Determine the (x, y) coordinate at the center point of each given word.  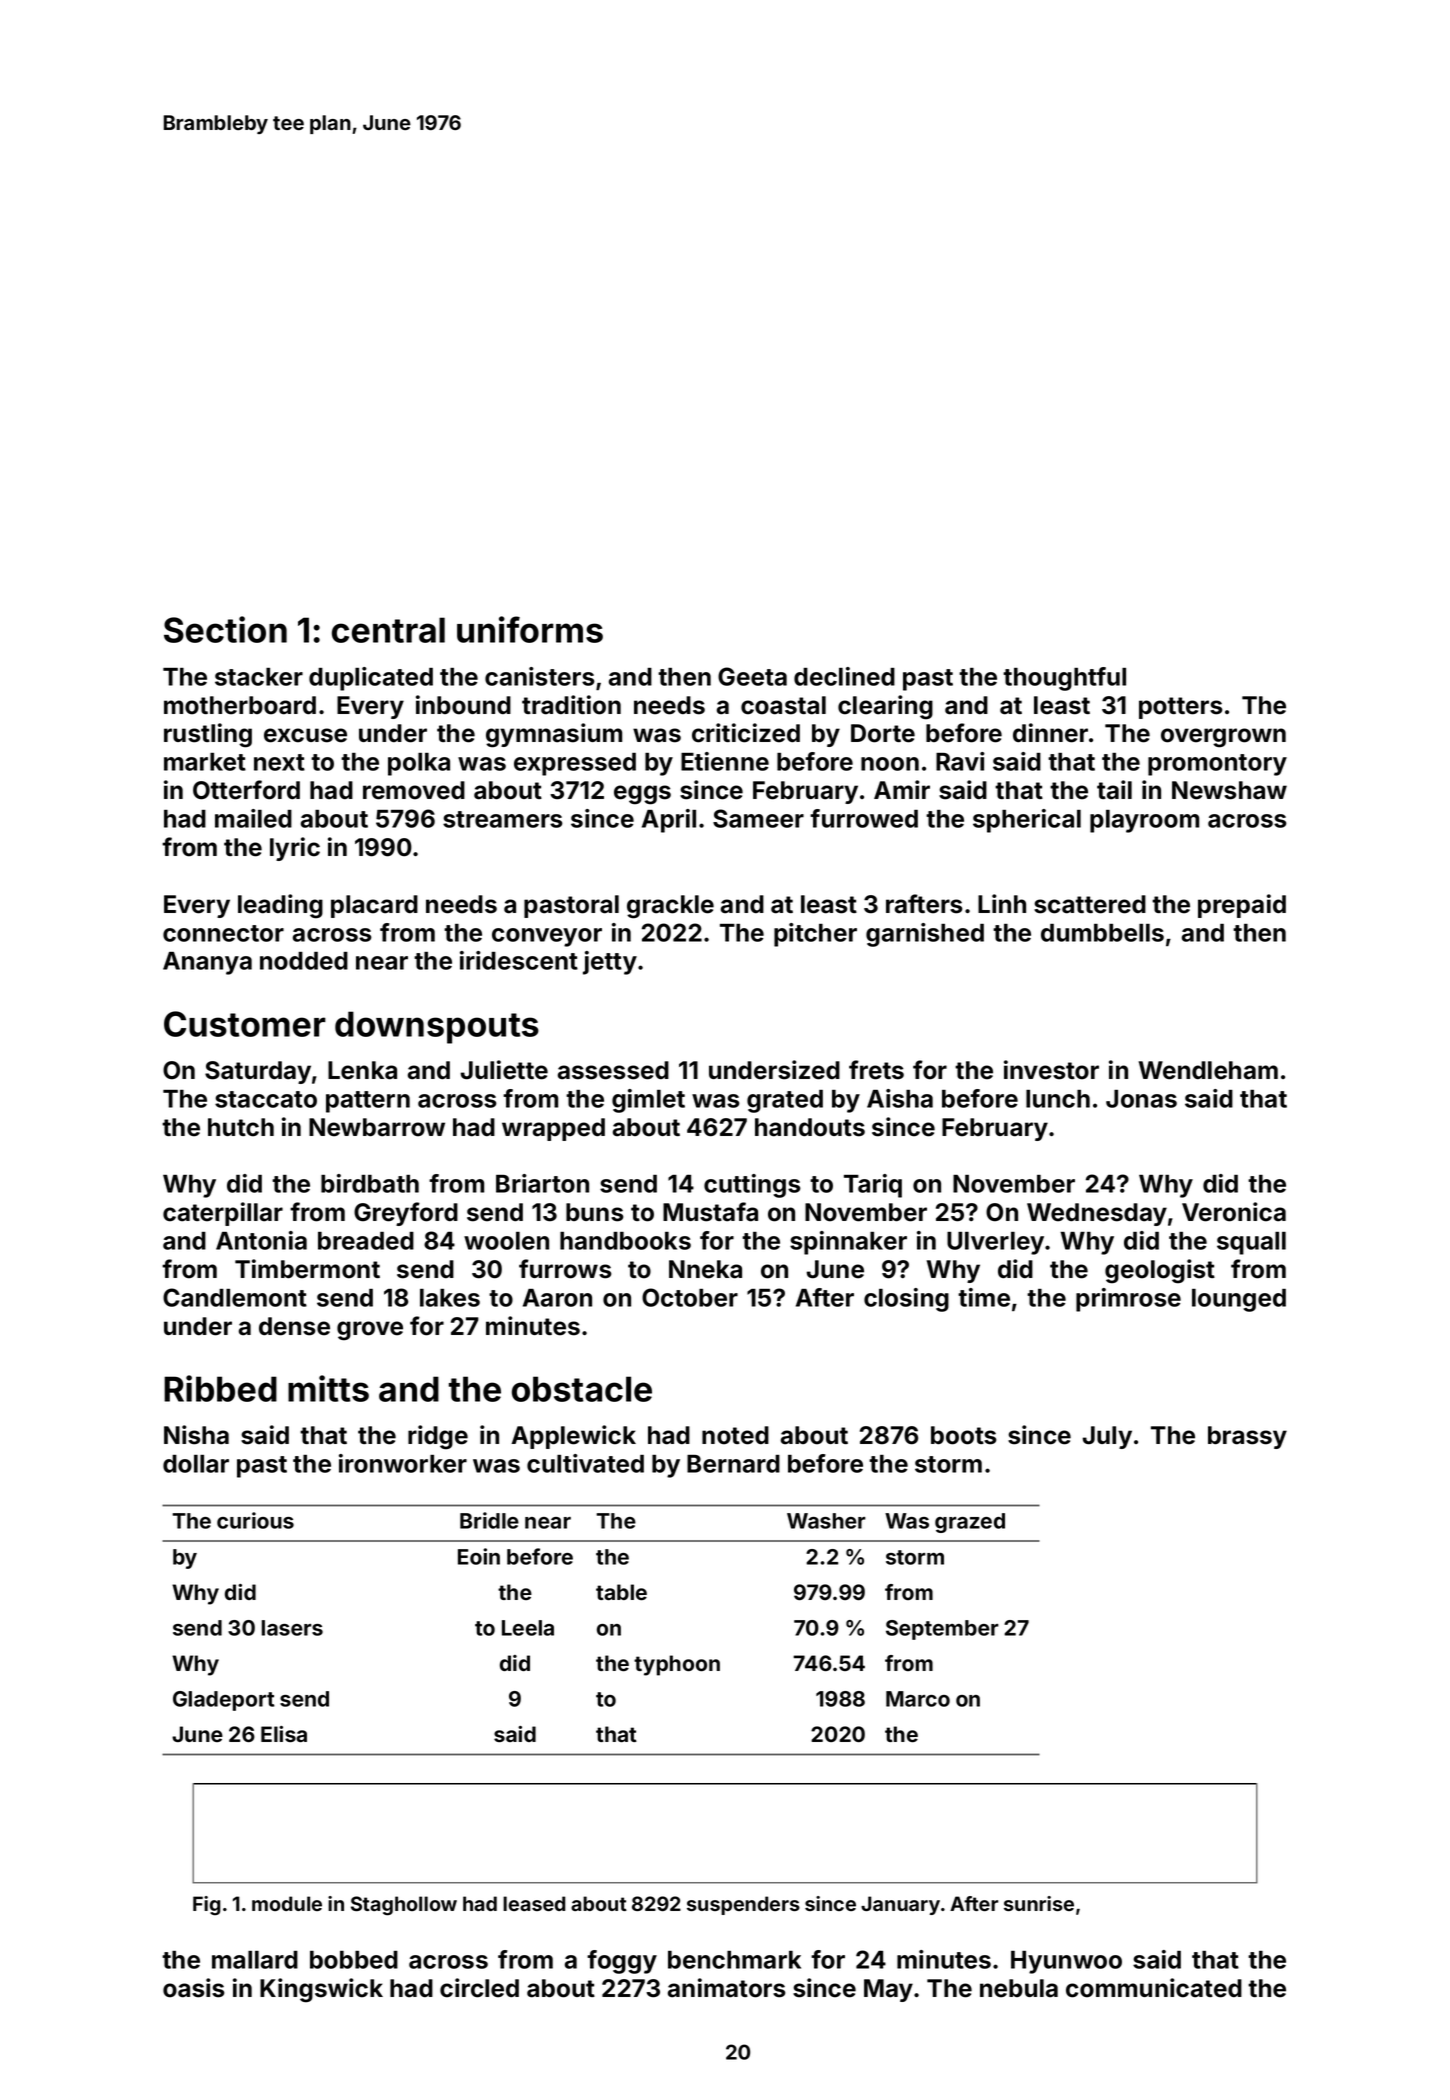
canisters (540, 676)
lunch (1058, 1099)
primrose (1128, 1300)
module (287, 1903)
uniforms (530, 629)
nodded (304, 961)
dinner (1050, 733)
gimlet (648, 1101)
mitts (328, 1388)
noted (735, 1435)
